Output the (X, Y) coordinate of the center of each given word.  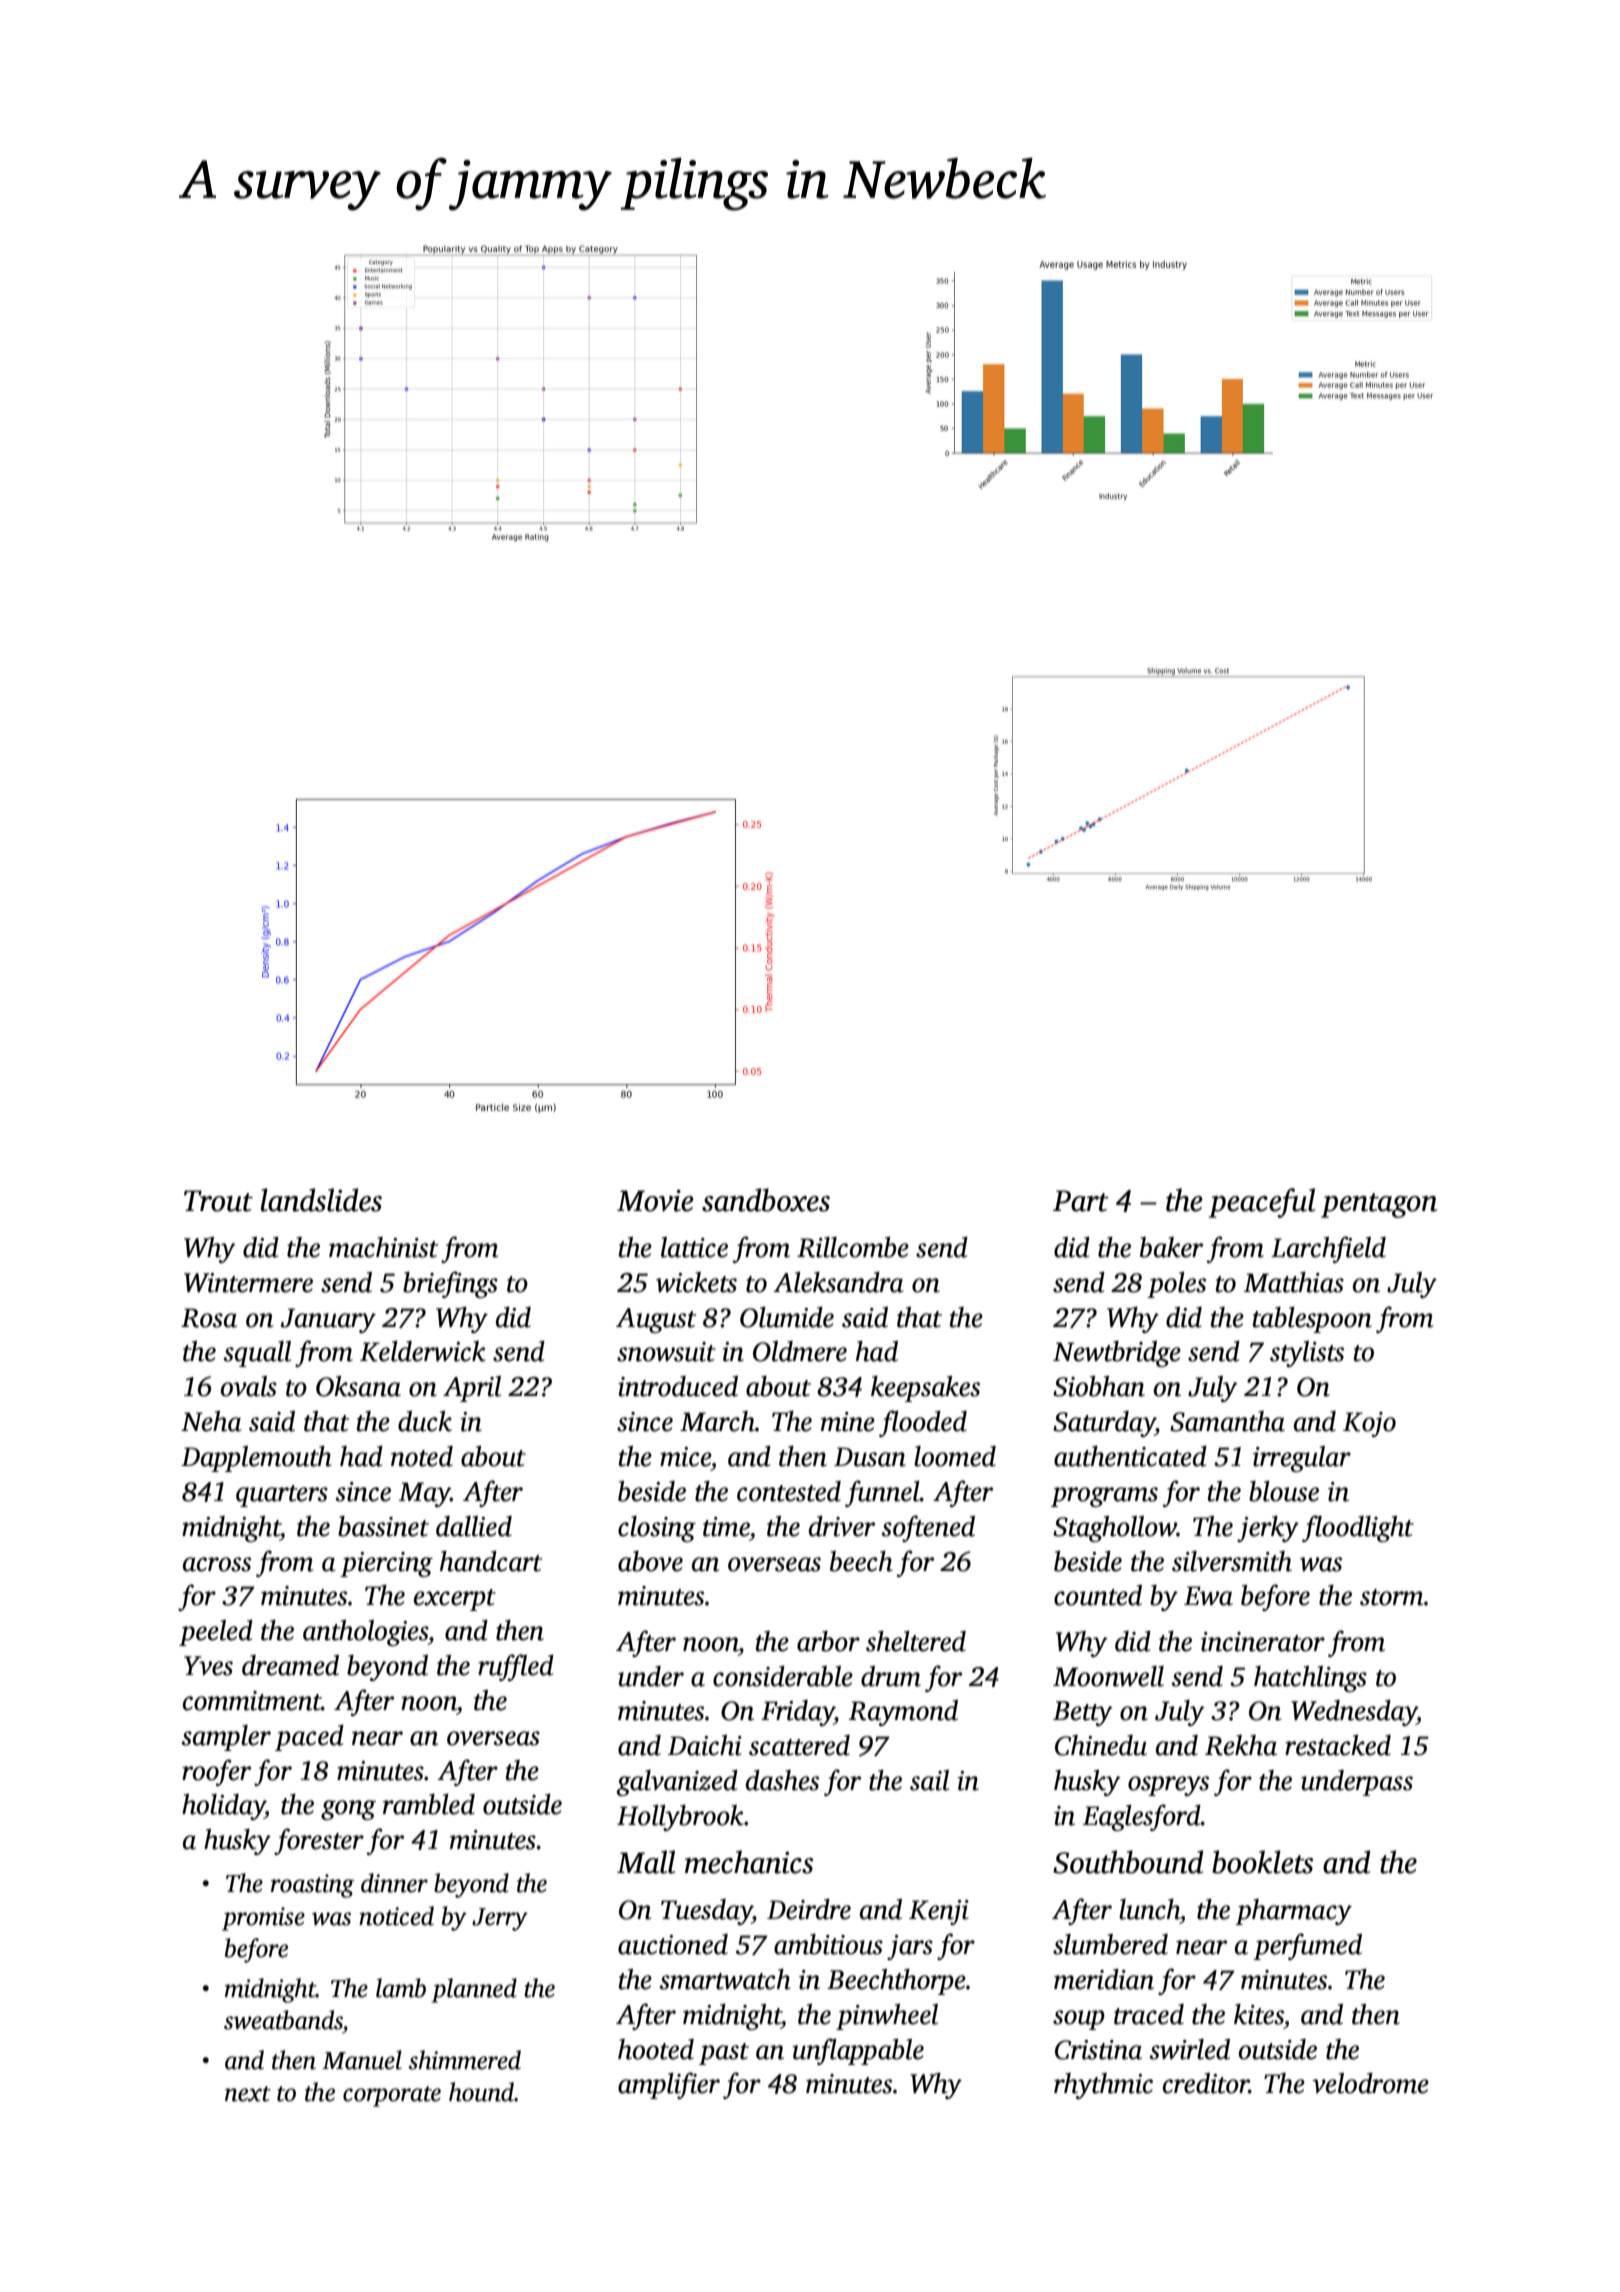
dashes (782, 1780)
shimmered (465, 2060)
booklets (1262, 1862)
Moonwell (1108, 1676)
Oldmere (800, 1351)
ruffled (516, 1667)
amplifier (669, 2085)
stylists (1307, 1354)
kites (1259, 2014)
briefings (450, 1284)
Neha (211, 1421)
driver (842, 1526)
